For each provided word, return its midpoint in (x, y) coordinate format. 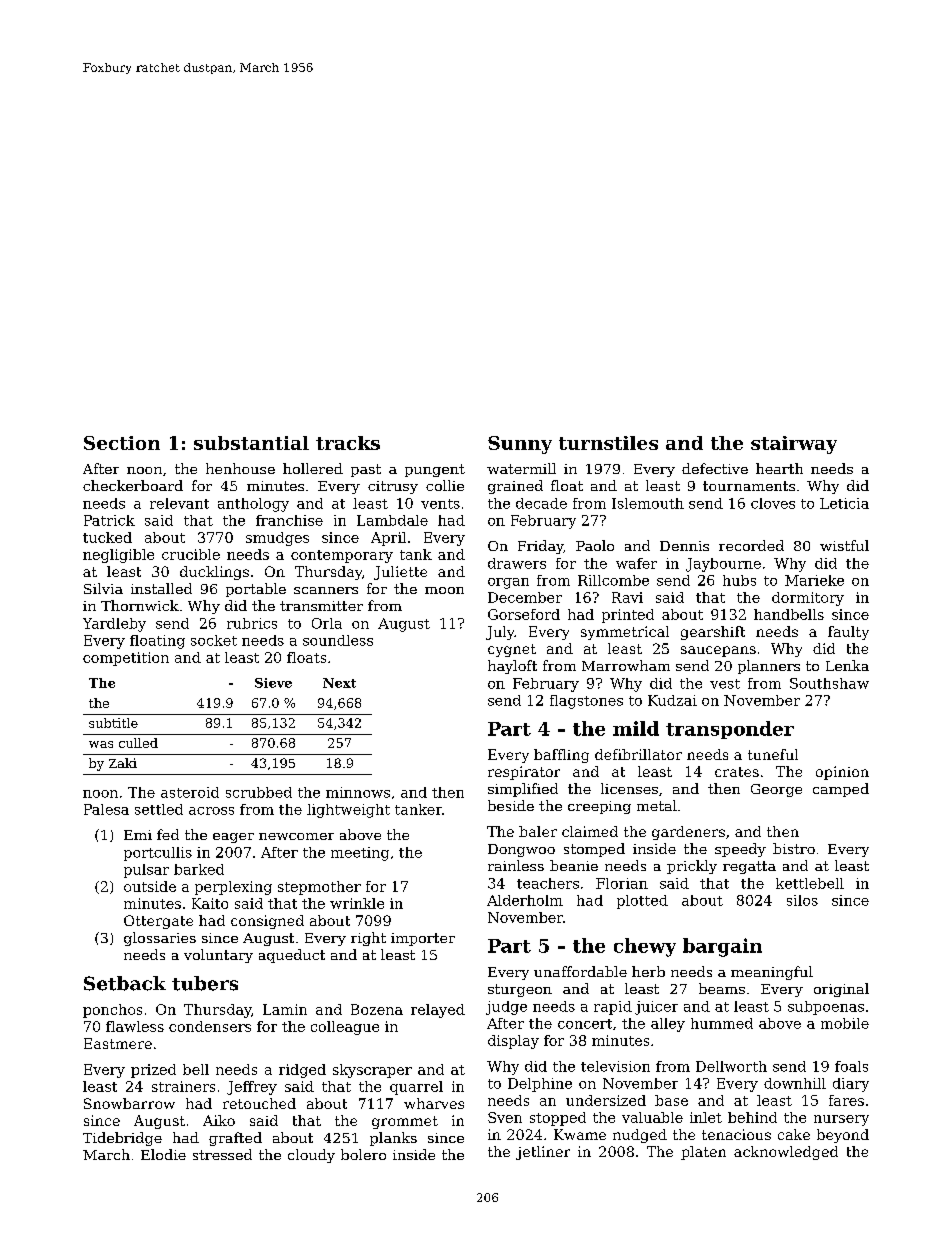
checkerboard (133, 485)
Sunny (520, 445)
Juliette (400, 573)
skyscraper (372, 1071)
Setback (125, 983)
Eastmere (118, 1043)
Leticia (844, 503)
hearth (779, 468)
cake (794, 1134)
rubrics (252, 623)
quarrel (416, 1088)
